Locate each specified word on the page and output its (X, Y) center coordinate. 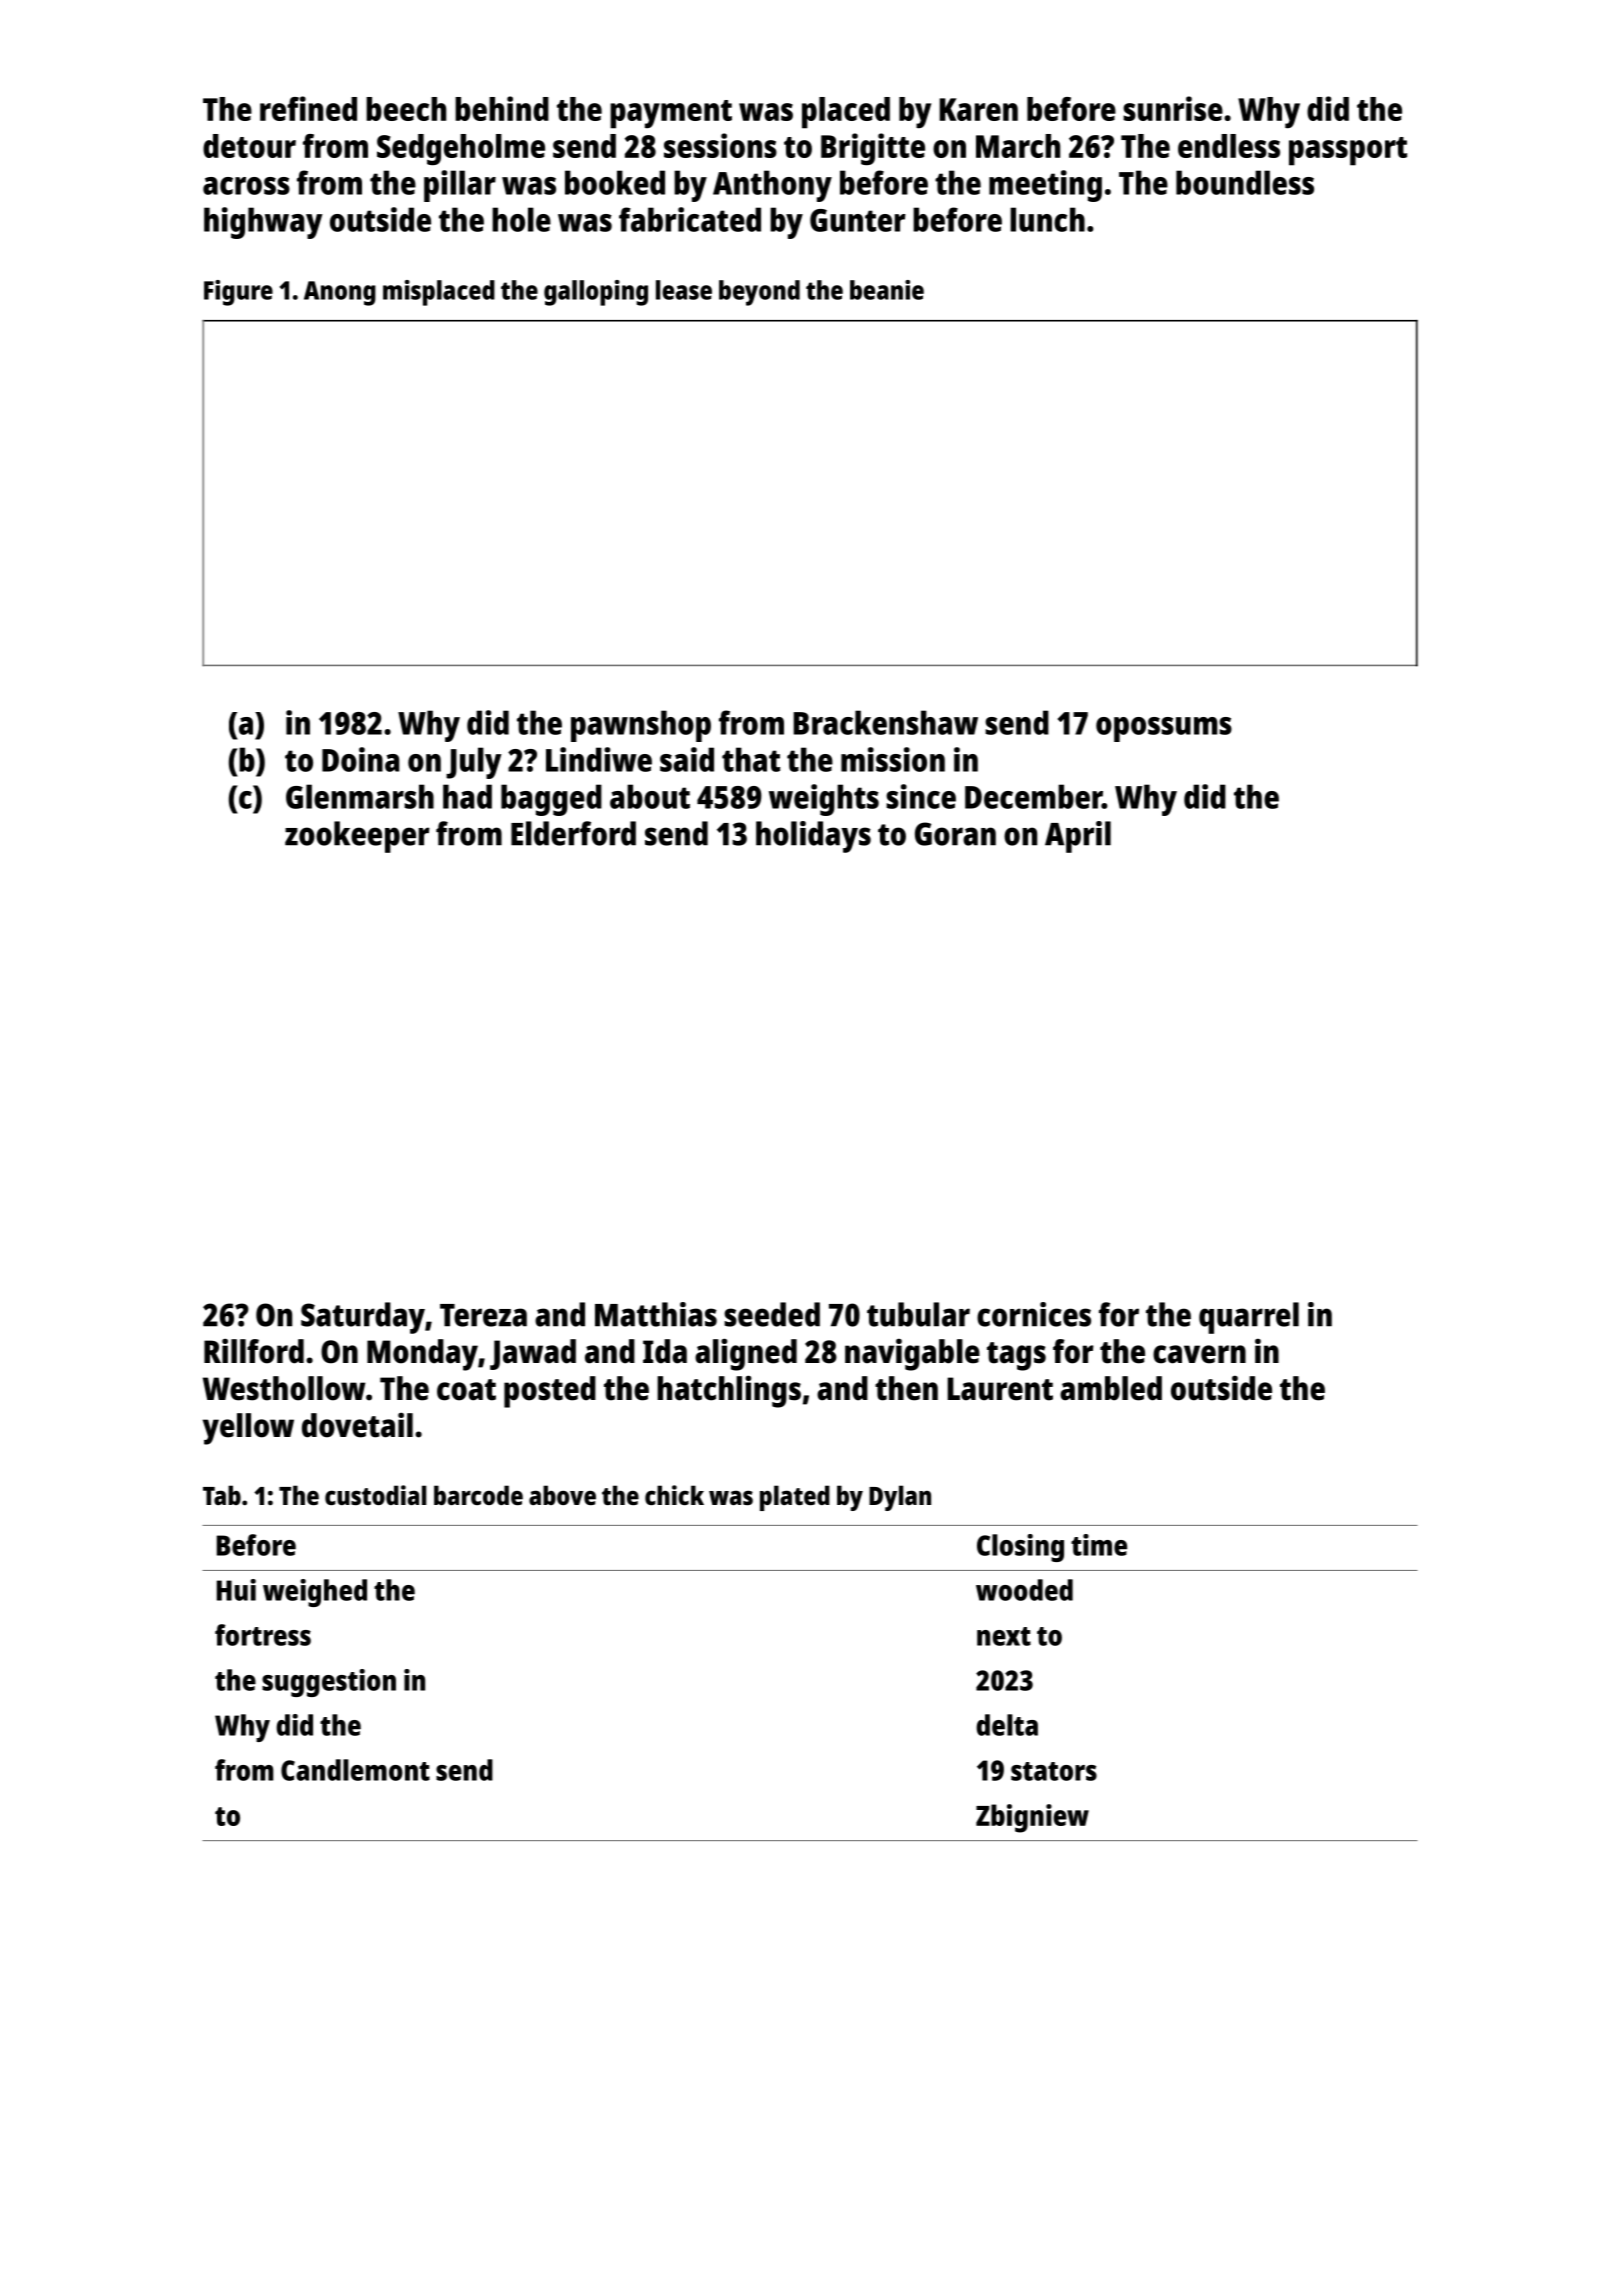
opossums (1164, 729)
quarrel (1249, 1318)
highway (263, 223)
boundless (1245, 182)
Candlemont (355, 1770)
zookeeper (357, 837)
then (906, 1388)
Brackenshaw (885, 722)
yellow (248, 1429)
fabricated (690, 219)
